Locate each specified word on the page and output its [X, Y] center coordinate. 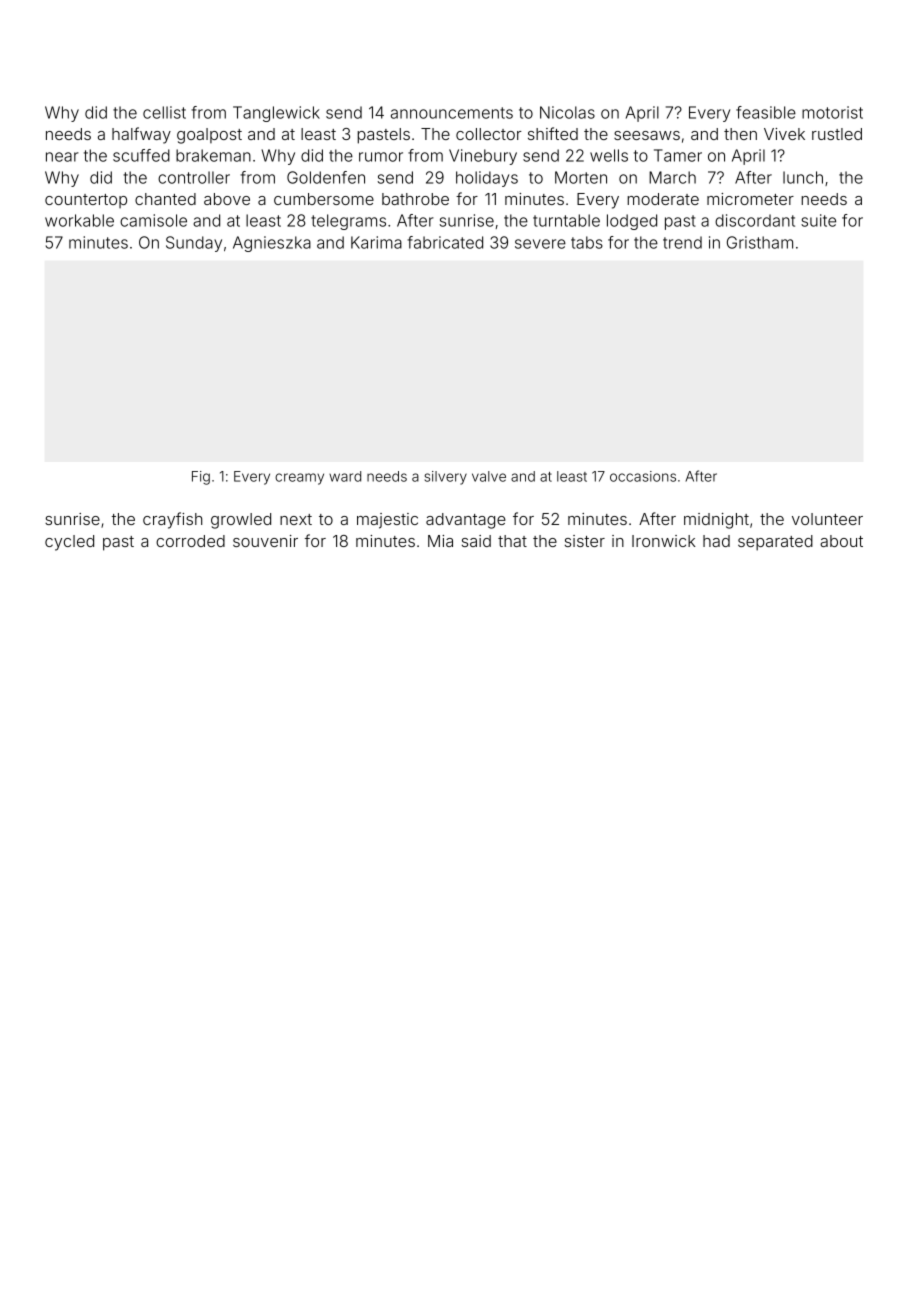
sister [585, 541]
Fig [201, 478]
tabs [587, 242]
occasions [643, 476]
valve [489, 476]
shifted [553, 133]
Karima [376, 242]
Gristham [760, 242]
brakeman [213, 155]
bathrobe [415, 199]
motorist [832, 112]
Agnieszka [272, 244]
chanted [165, 199]
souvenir [265, 541]
